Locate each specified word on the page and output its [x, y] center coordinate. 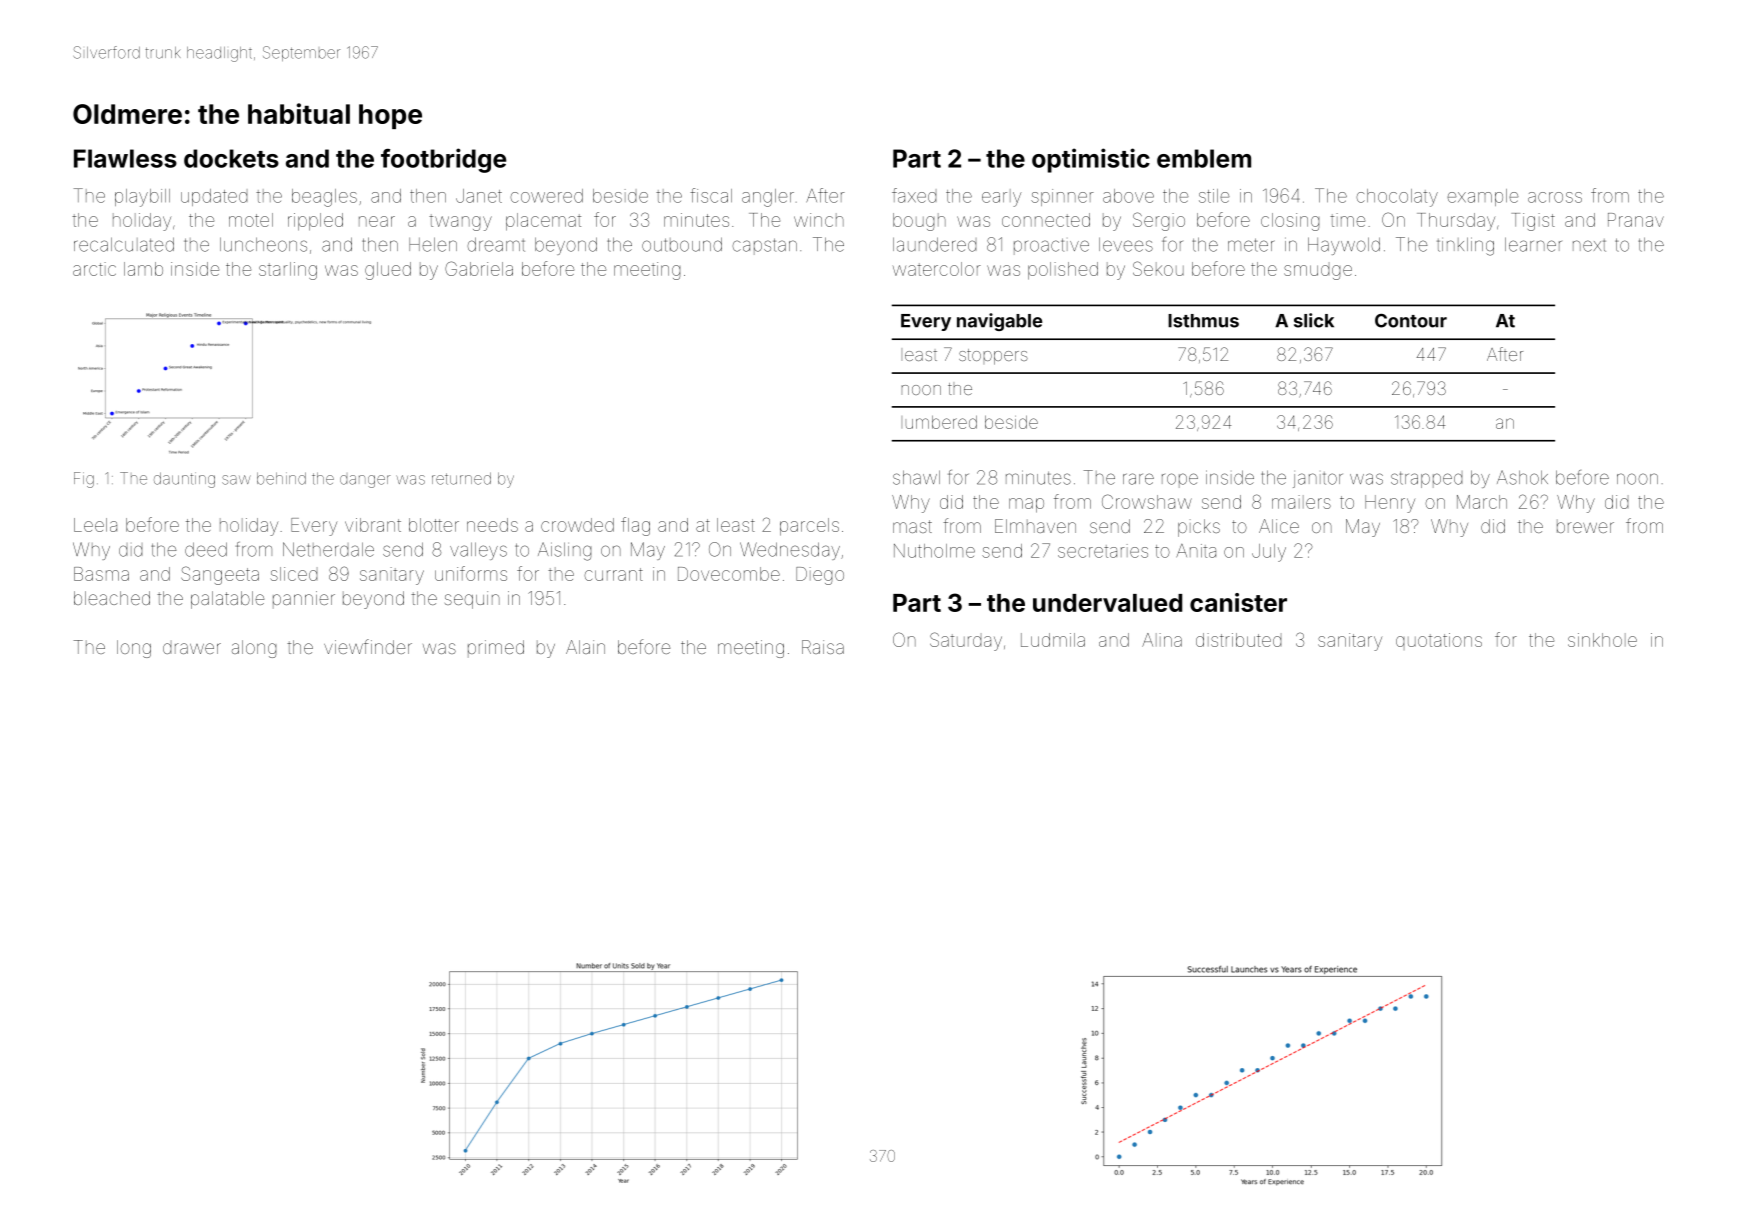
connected [1046, 220]
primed [496, 648]
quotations [1439, 640]
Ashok [1522, 477]
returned [461, 478]
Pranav [1636, 220]
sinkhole [1602, 640]
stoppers [993, 357]
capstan [764, 246]
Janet [479, 196]
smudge [1318, 272]
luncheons [263, 244]
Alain [585, 647]
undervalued [1107, 603]
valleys [478, 551]
